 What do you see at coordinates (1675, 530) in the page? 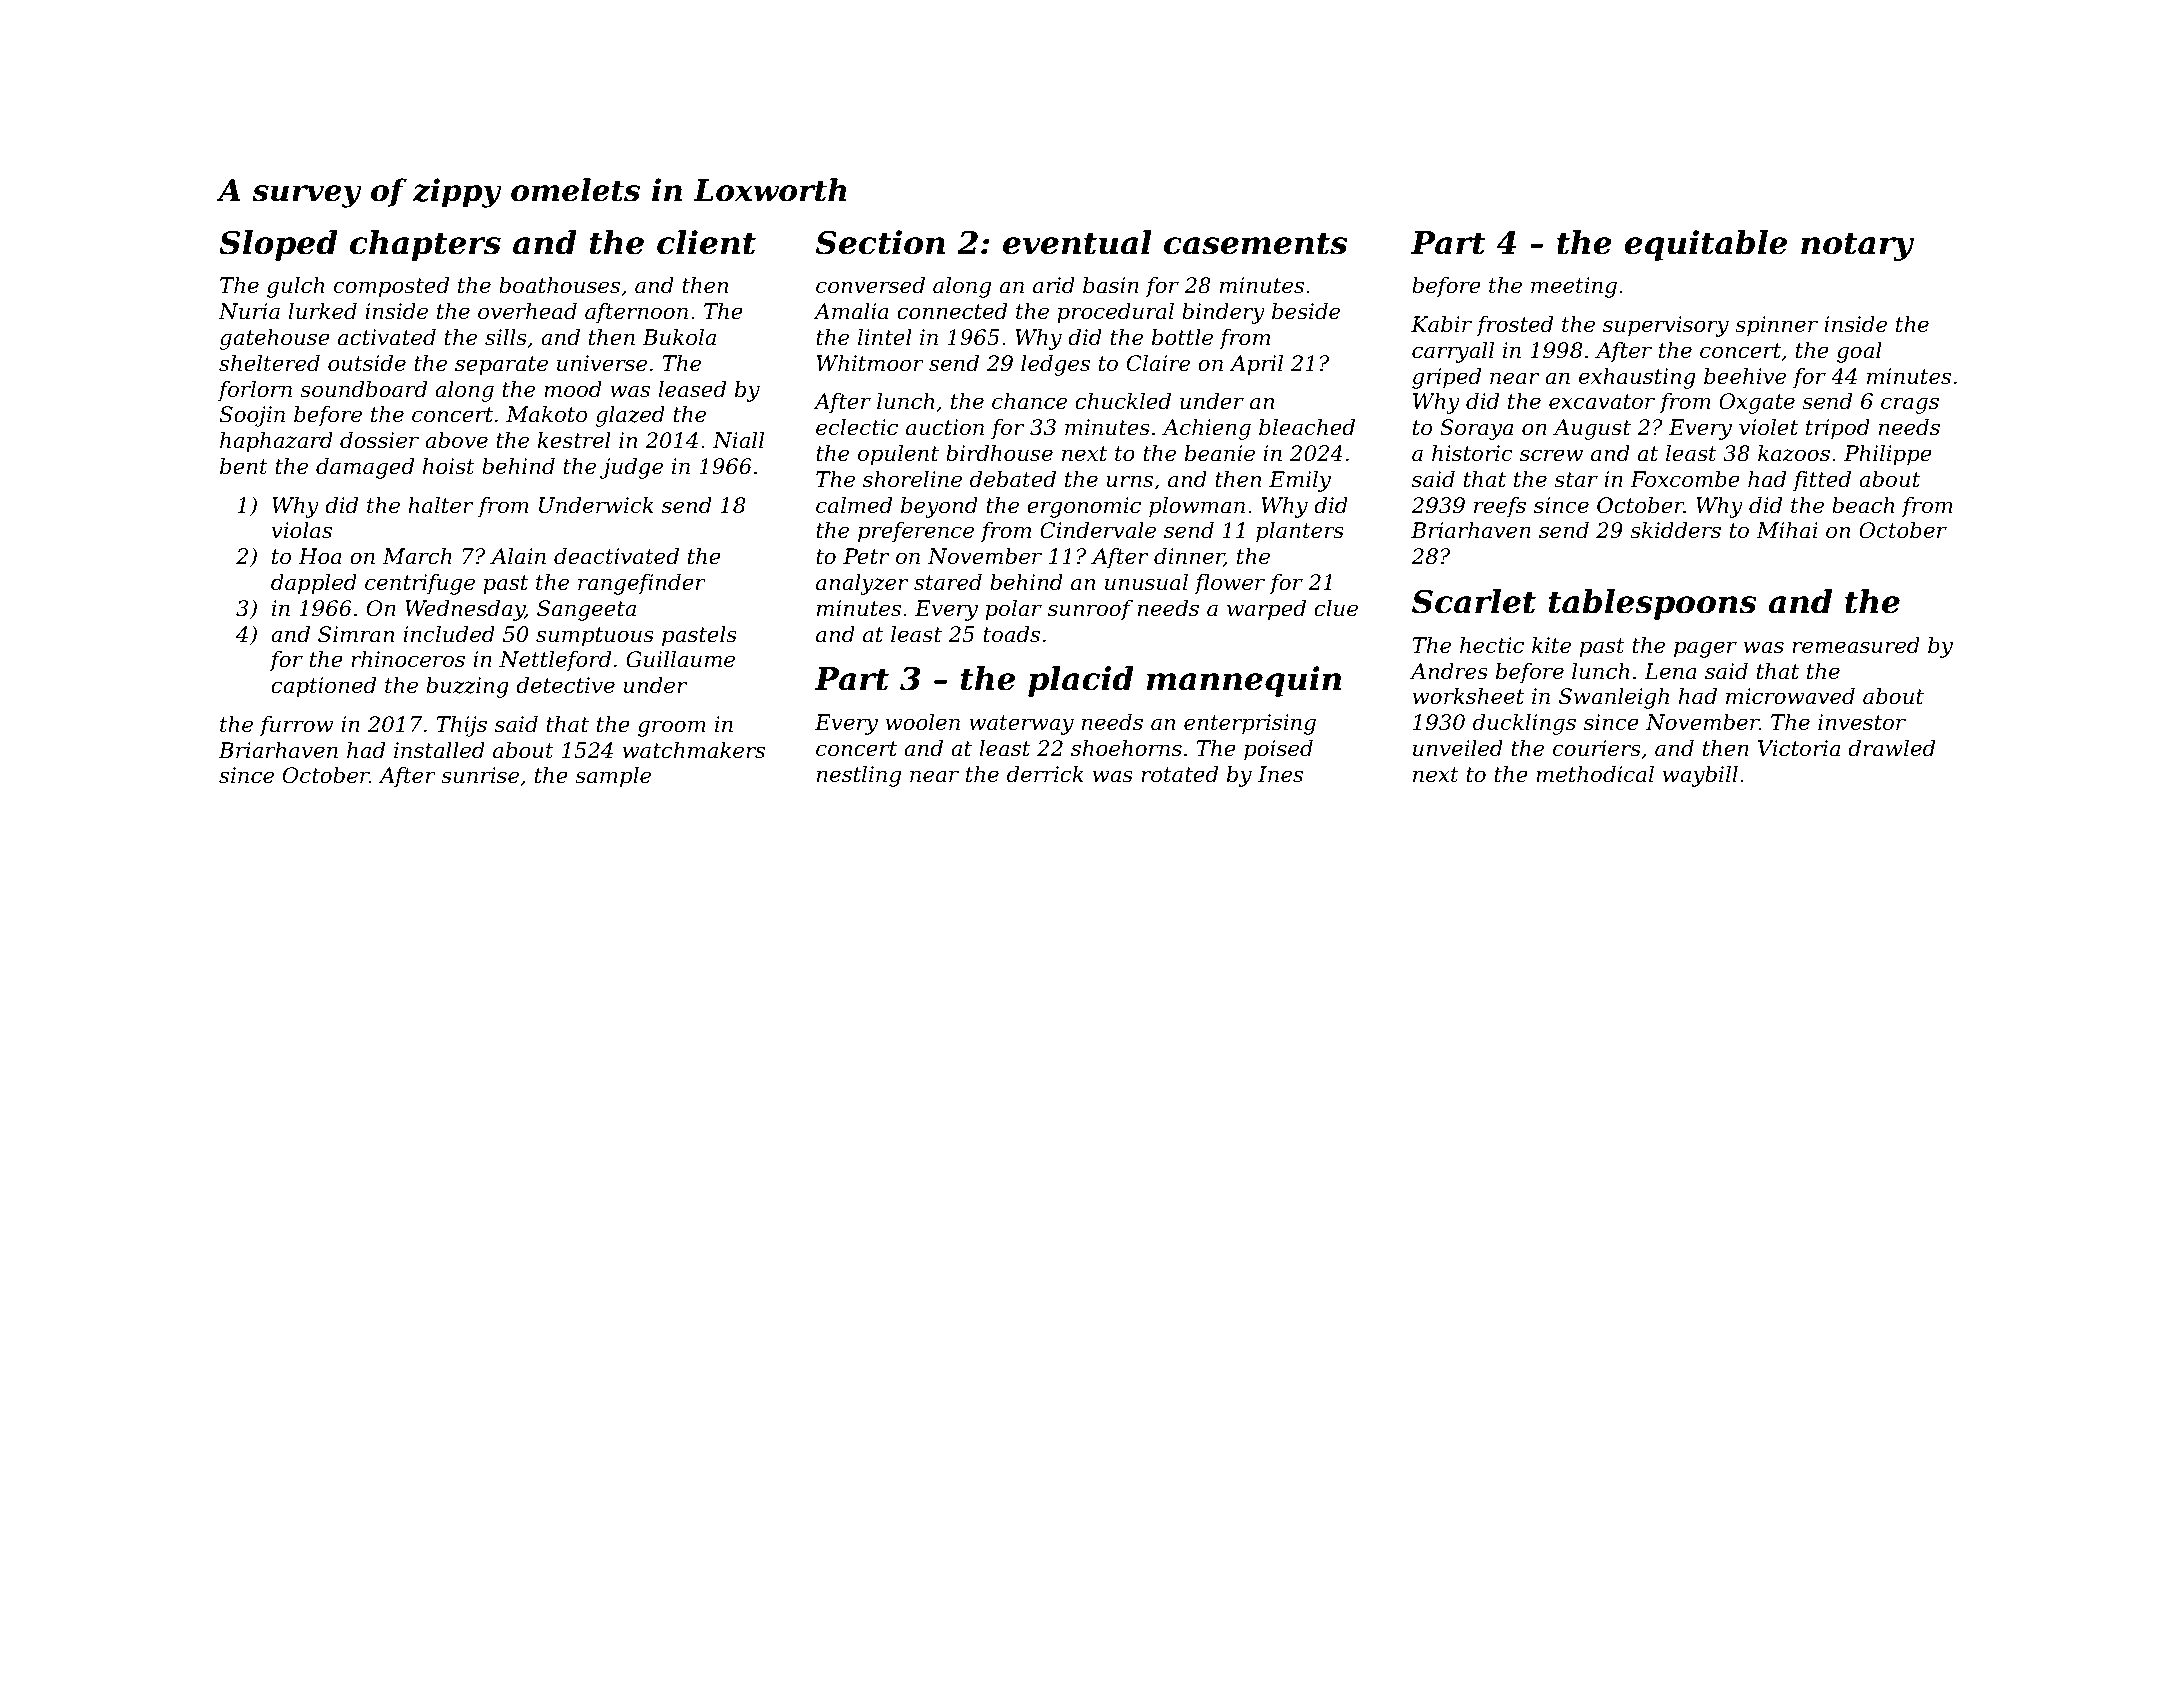
I see `skidders` at bounding box center [1675, 530].
